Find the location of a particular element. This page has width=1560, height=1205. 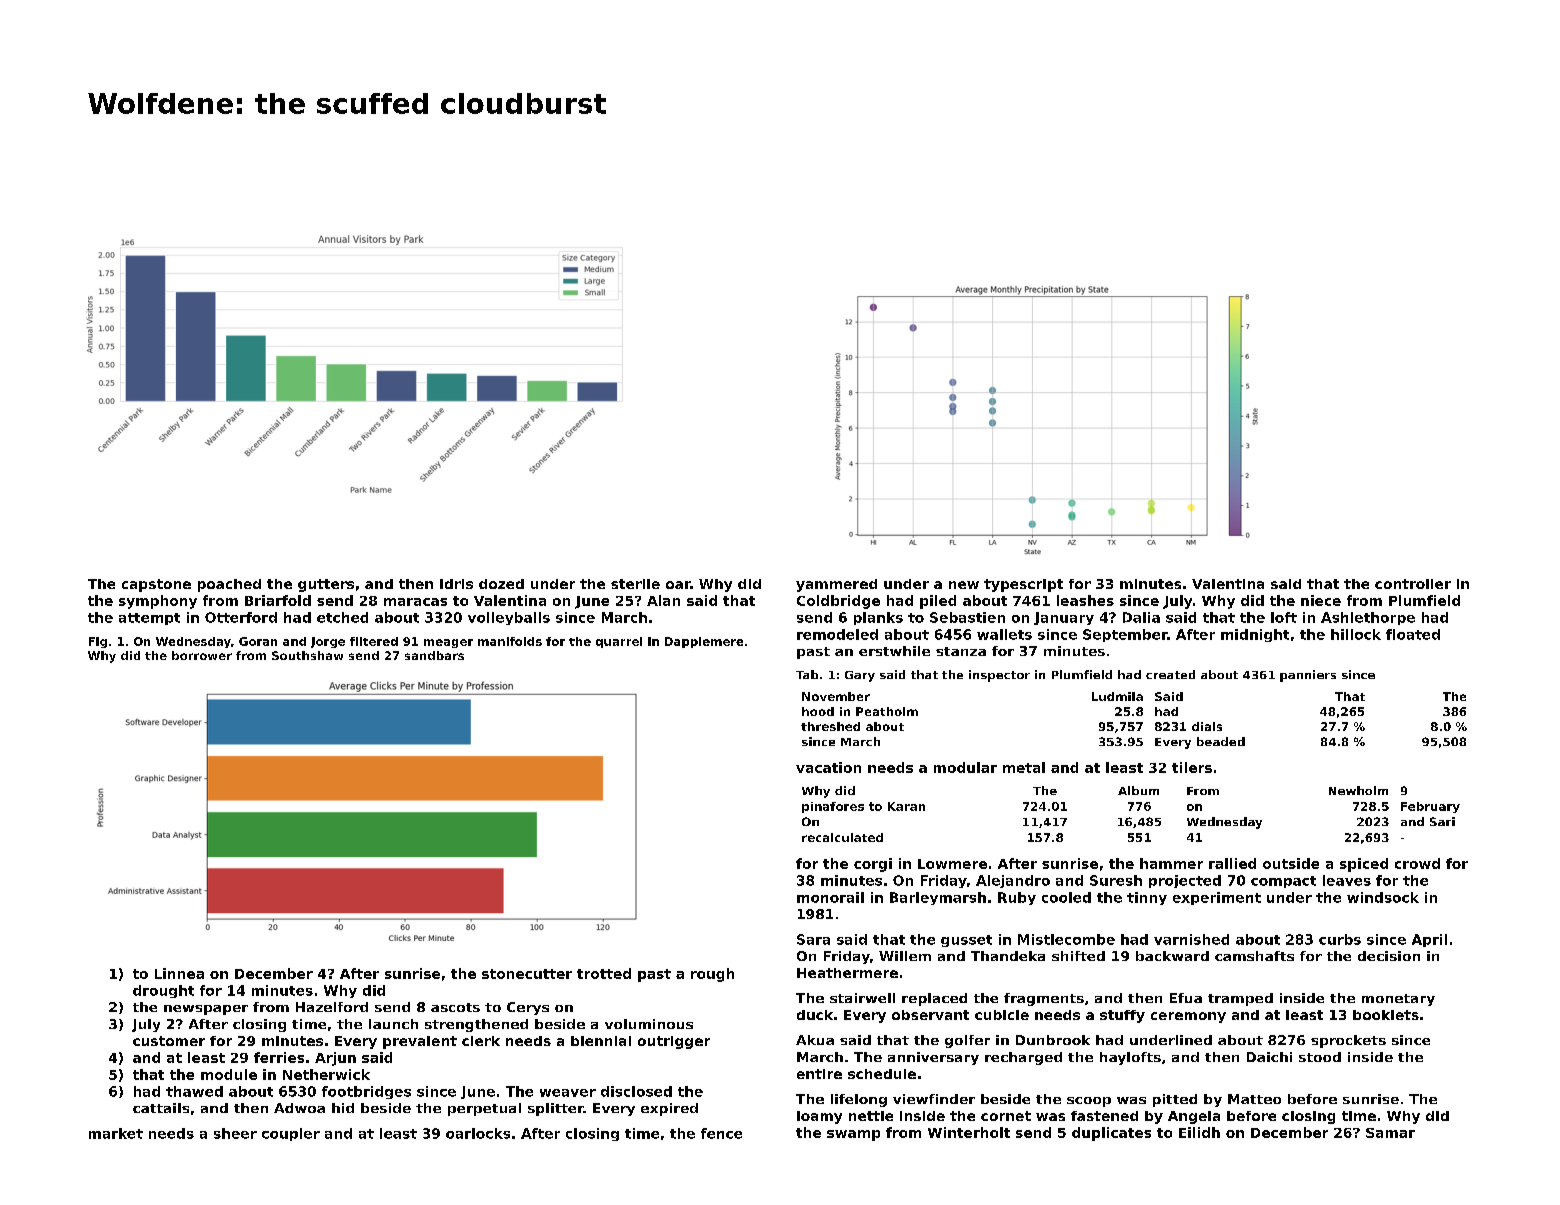

monorail is located at coordinates (830, 897).
